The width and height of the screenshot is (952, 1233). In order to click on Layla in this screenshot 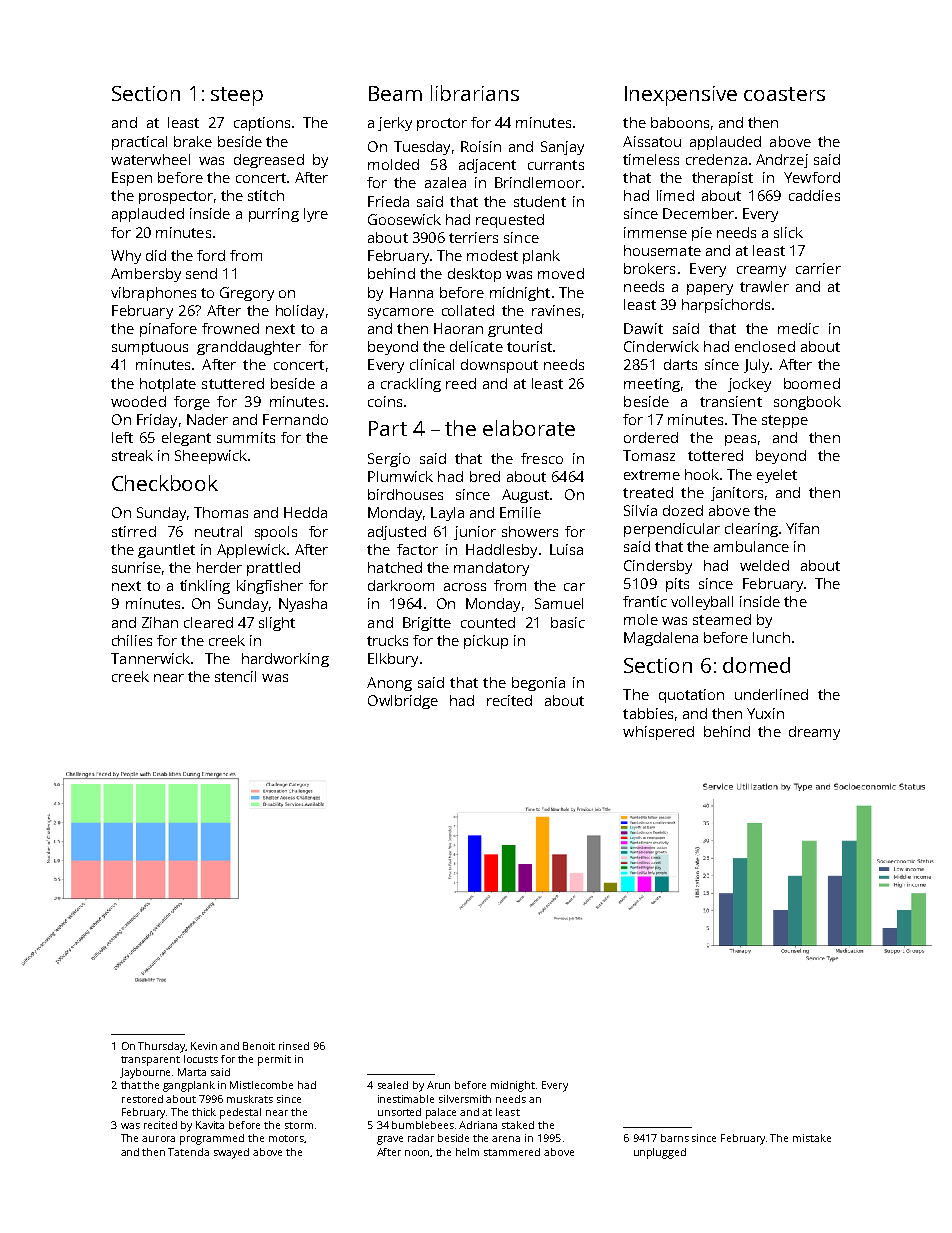, I will do `click(447, 514)`.
